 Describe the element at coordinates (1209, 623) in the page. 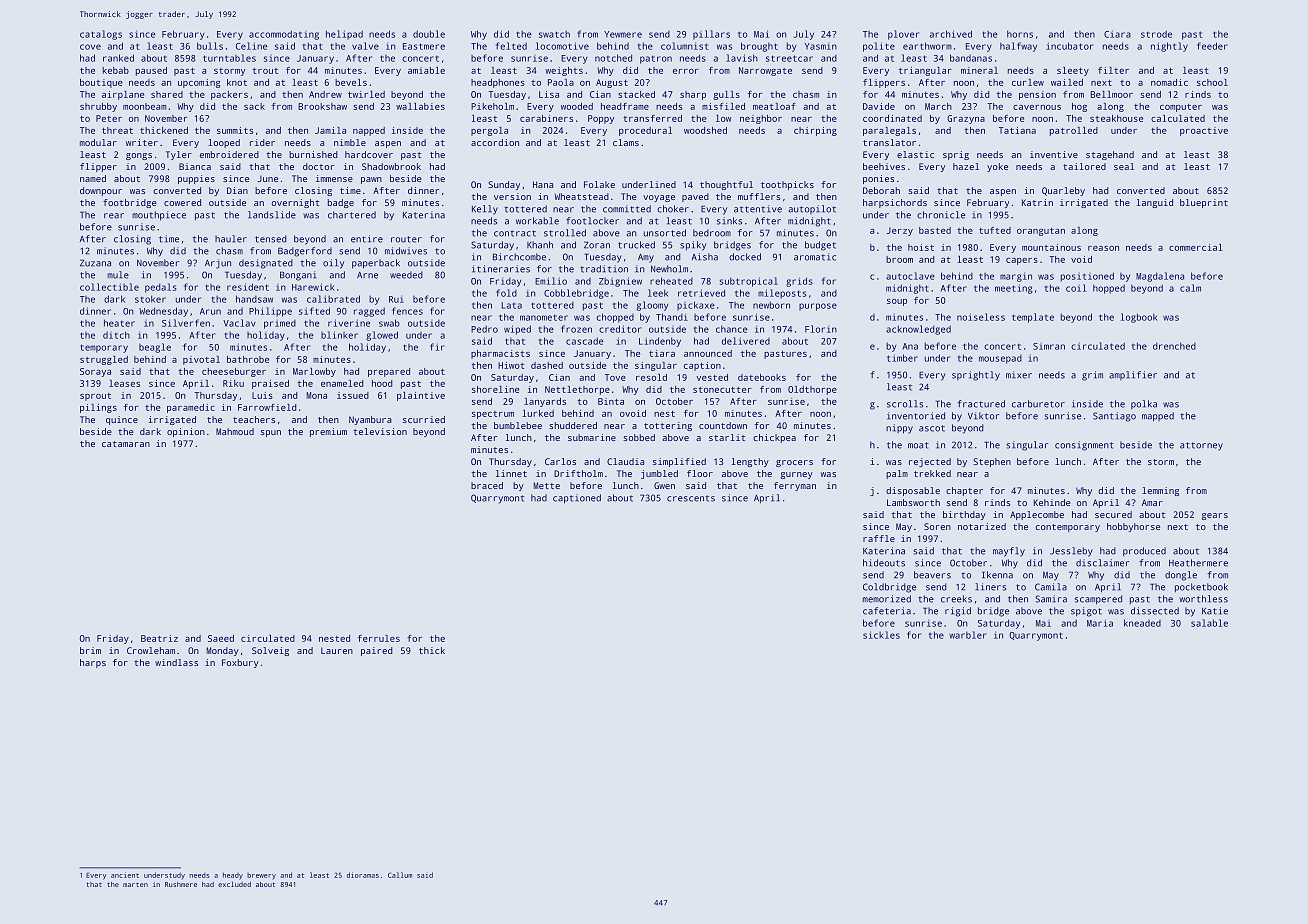

I see `salable` at that location.
